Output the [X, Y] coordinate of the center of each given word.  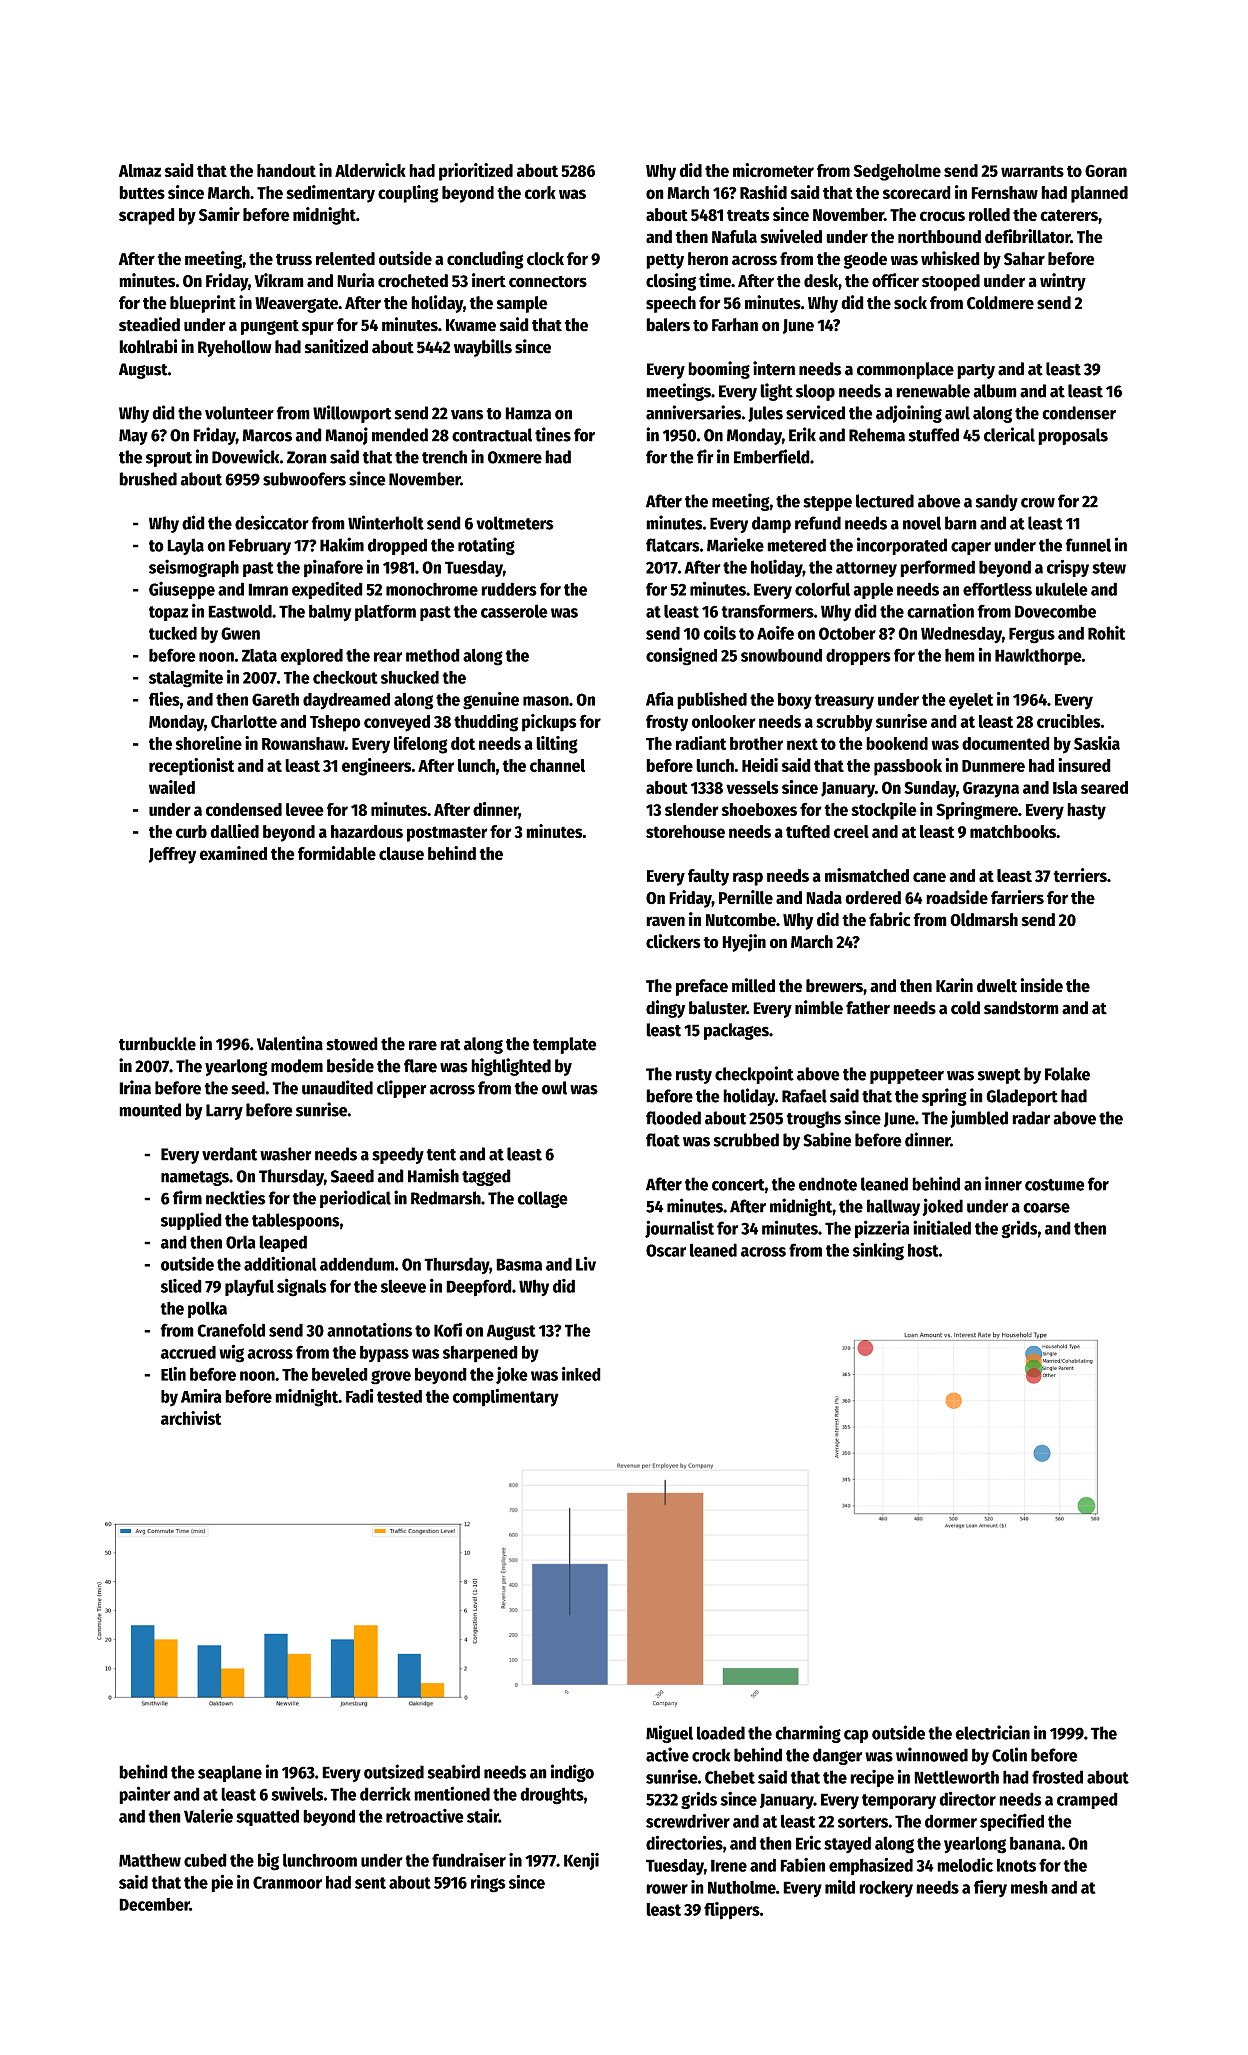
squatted [267, 1817]
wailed [172, 787]
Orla [241, 1242]
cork [540, 192]
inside [1042, 985]
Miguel [669, 1734]
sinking [878, 1251]
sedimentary [330, 194]
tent [441, 1155]
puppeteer [907, 1076]
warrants [1032, 171]
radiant [701, 743]
